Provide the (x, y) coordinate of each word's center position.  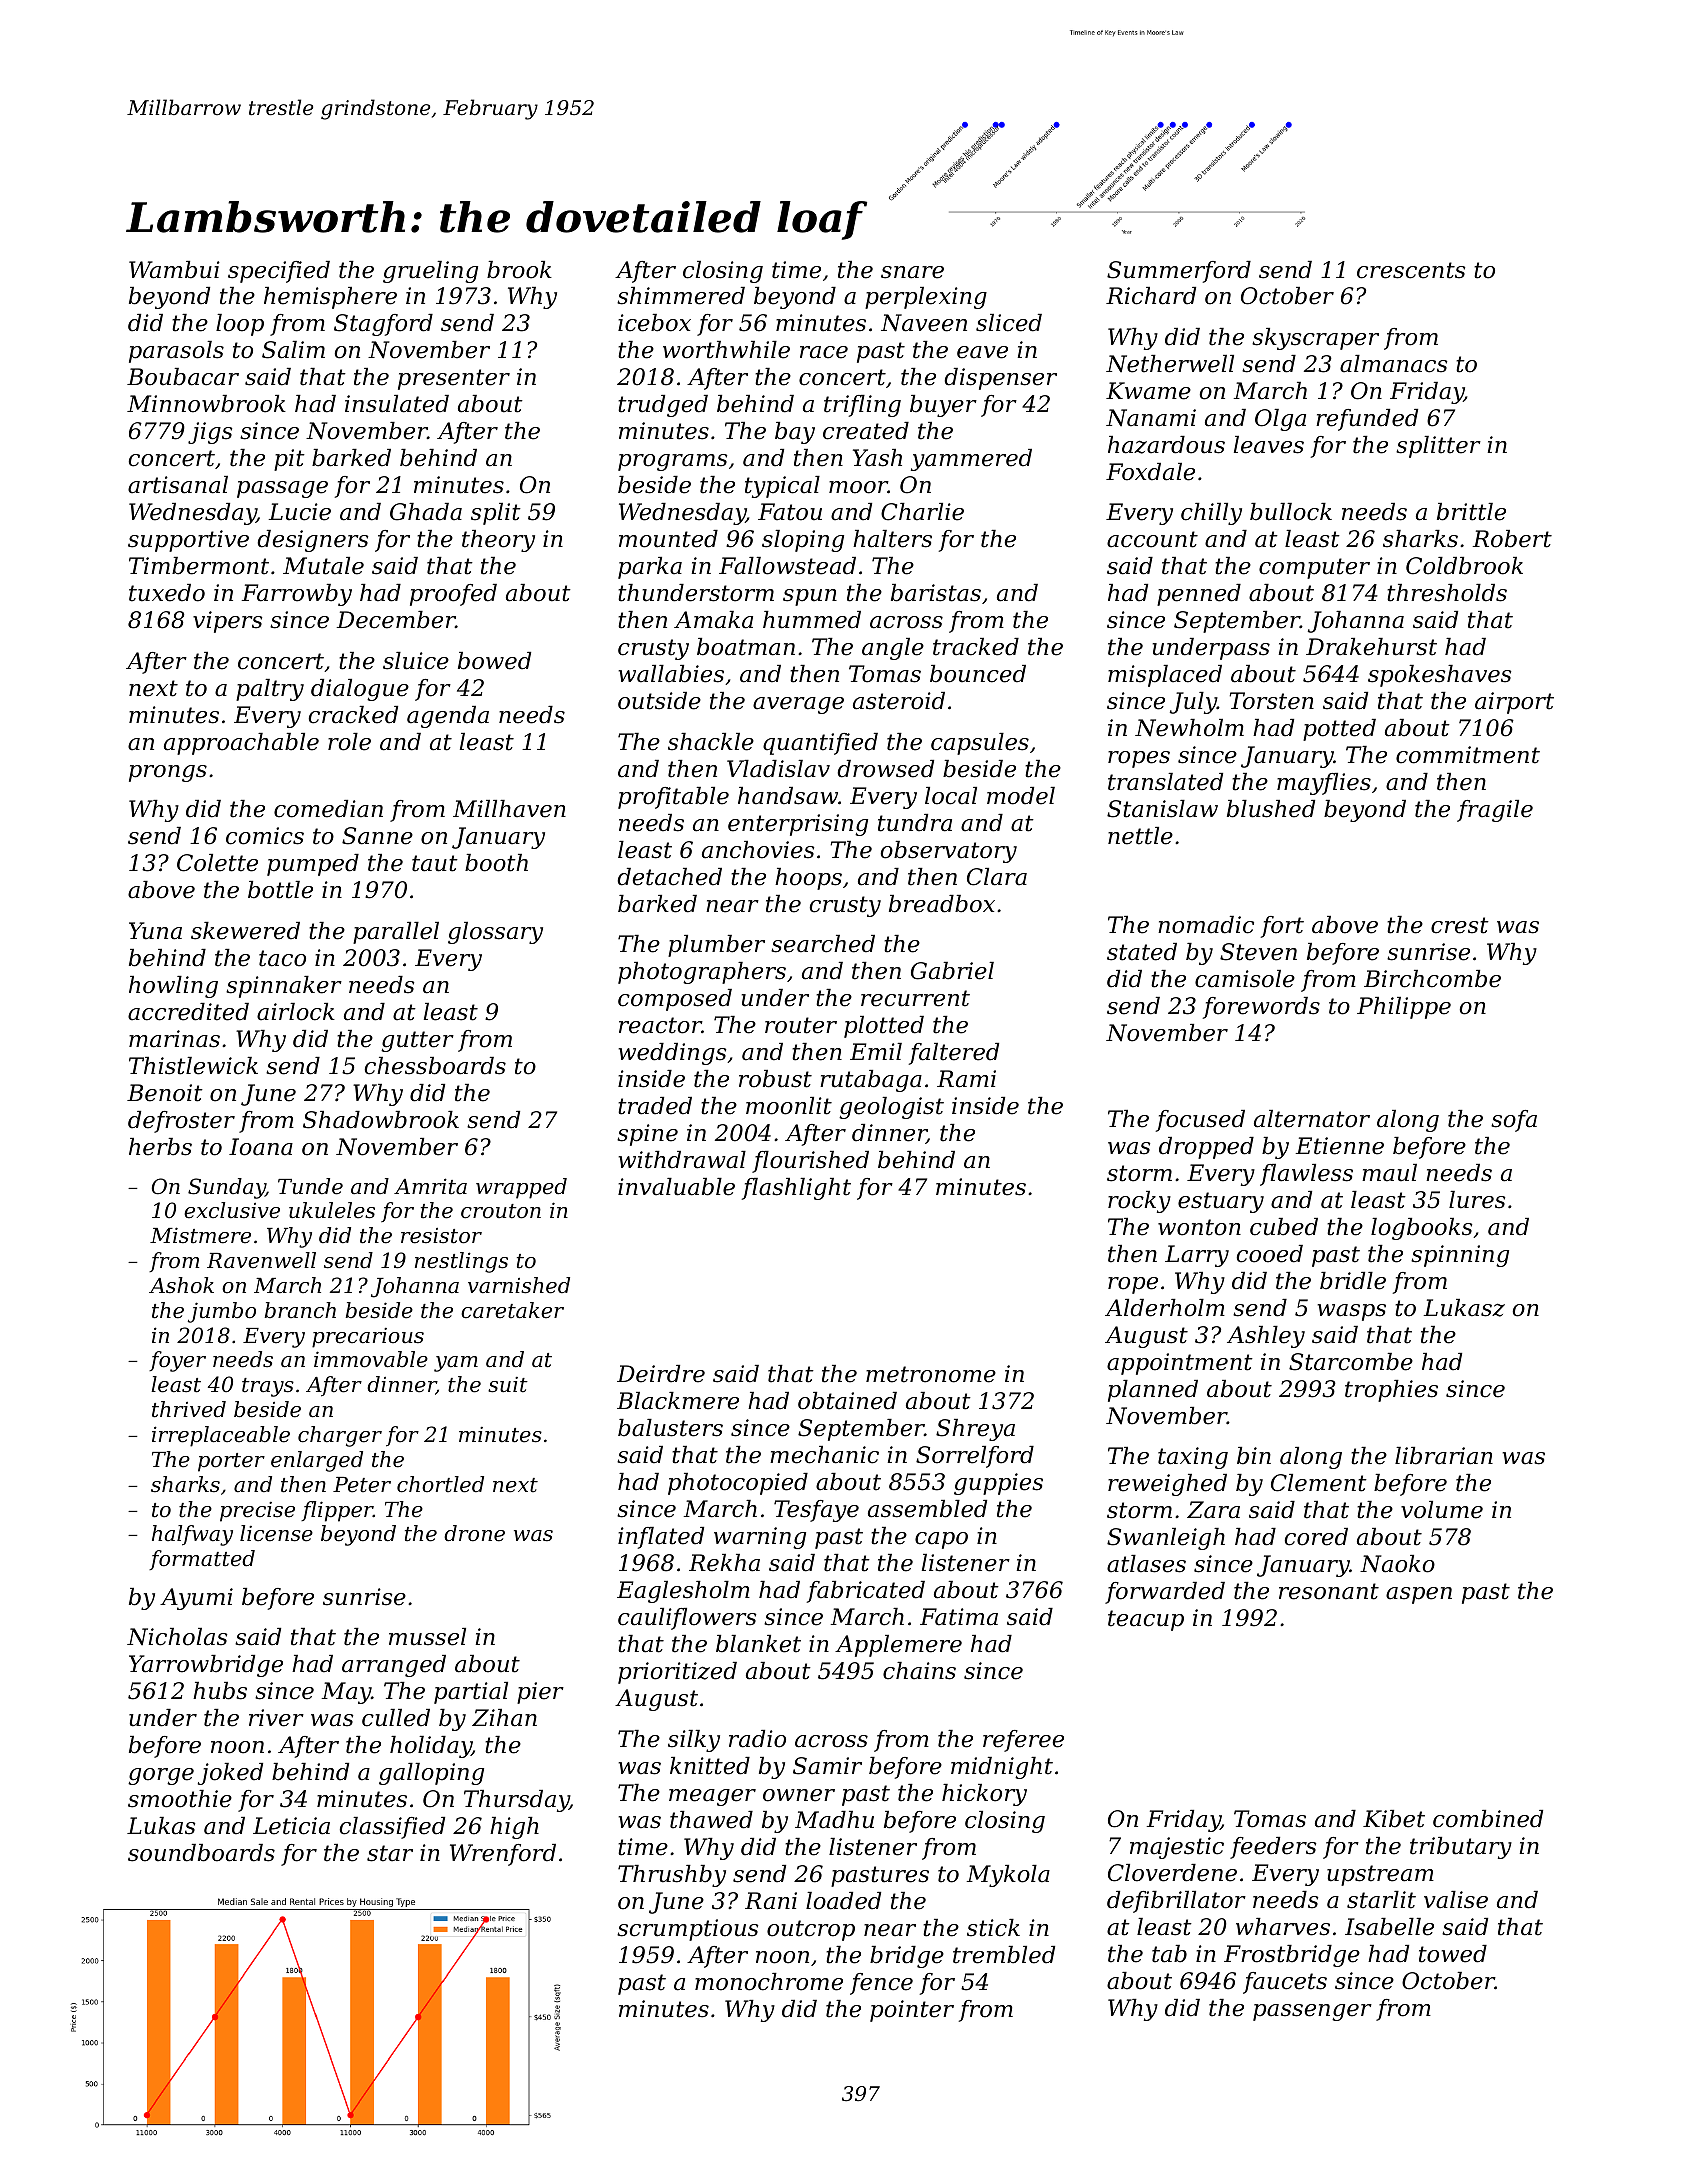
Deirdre (661, 1374)
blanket (758, 1644)
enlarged (317, 1461)
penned (1199, 595)
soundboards (201, 1853)
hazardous (1166, 445)
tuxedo (167, 593)
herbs (160, 1147)
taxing (1193, 1458)
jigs (210, 433)
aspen (1419, 1595)
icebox (654, 323)
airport (1514, 703)
